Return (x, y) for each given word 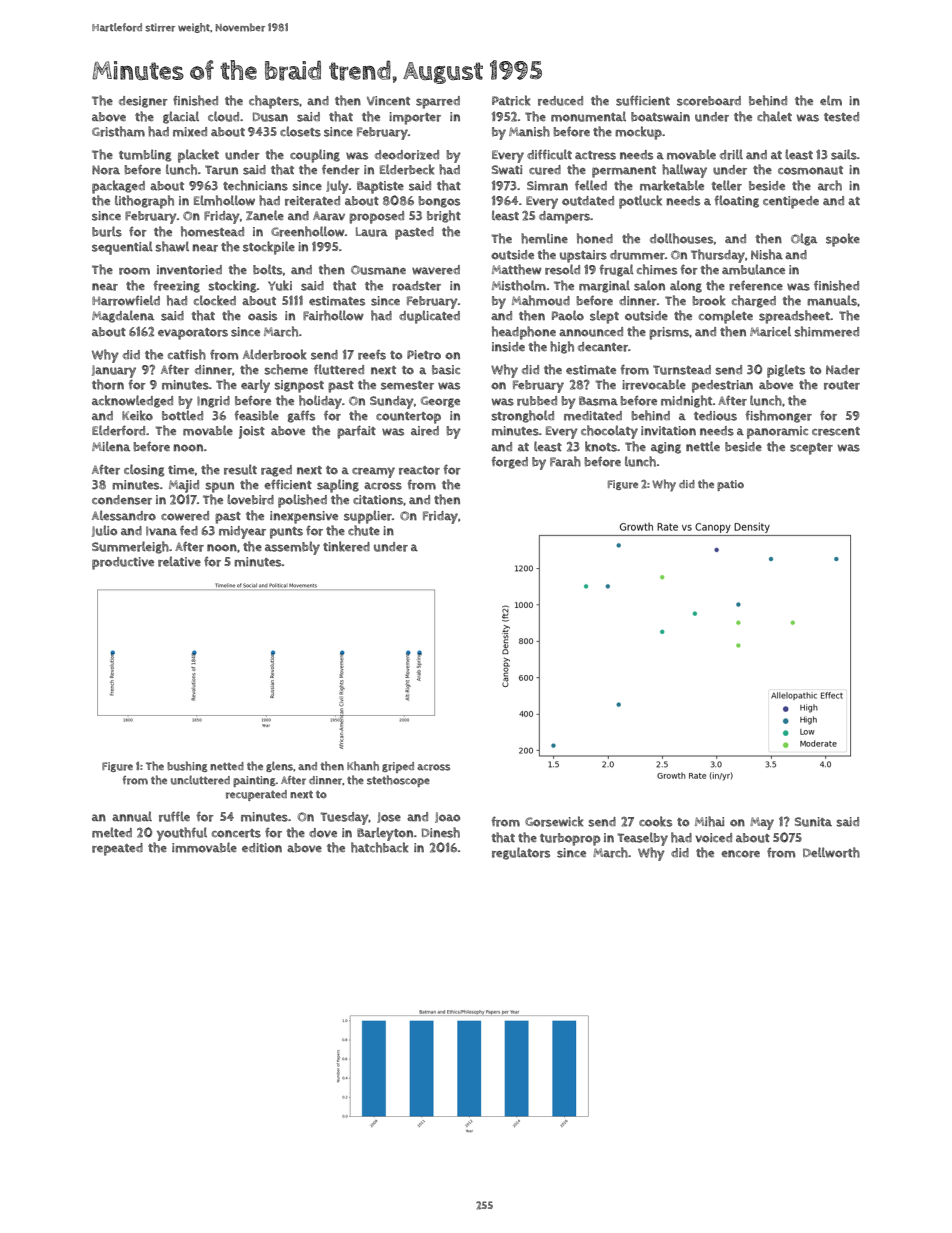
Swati (507, 170)
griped (398, 767)
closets (300, 131)
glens (279, 766)
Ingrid (213, 402)
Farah (565, 461)
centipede (791, 202)
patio (730, 485)
